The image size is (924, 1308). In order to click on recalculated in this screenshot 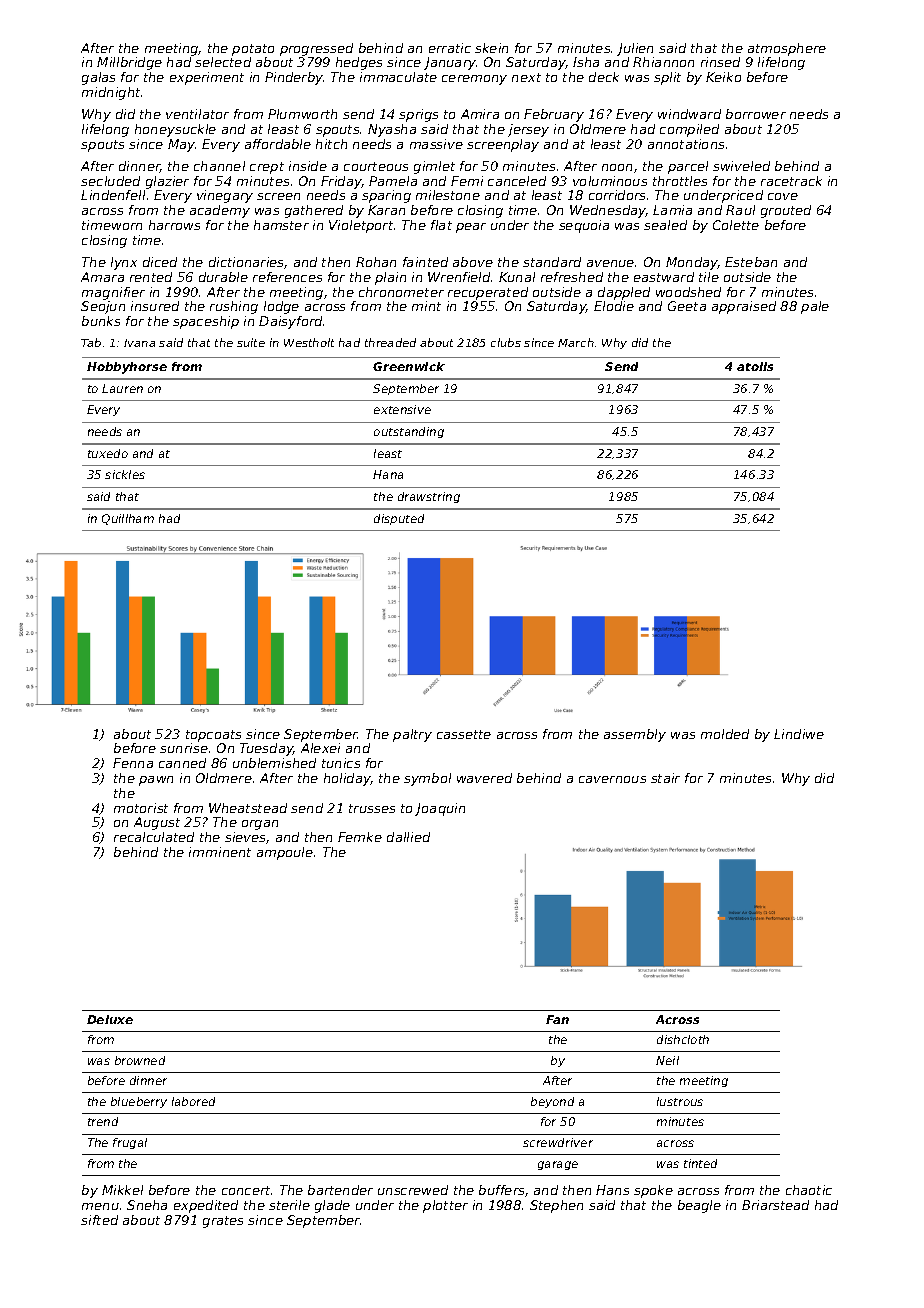, I will do `click(154, 837)`.
